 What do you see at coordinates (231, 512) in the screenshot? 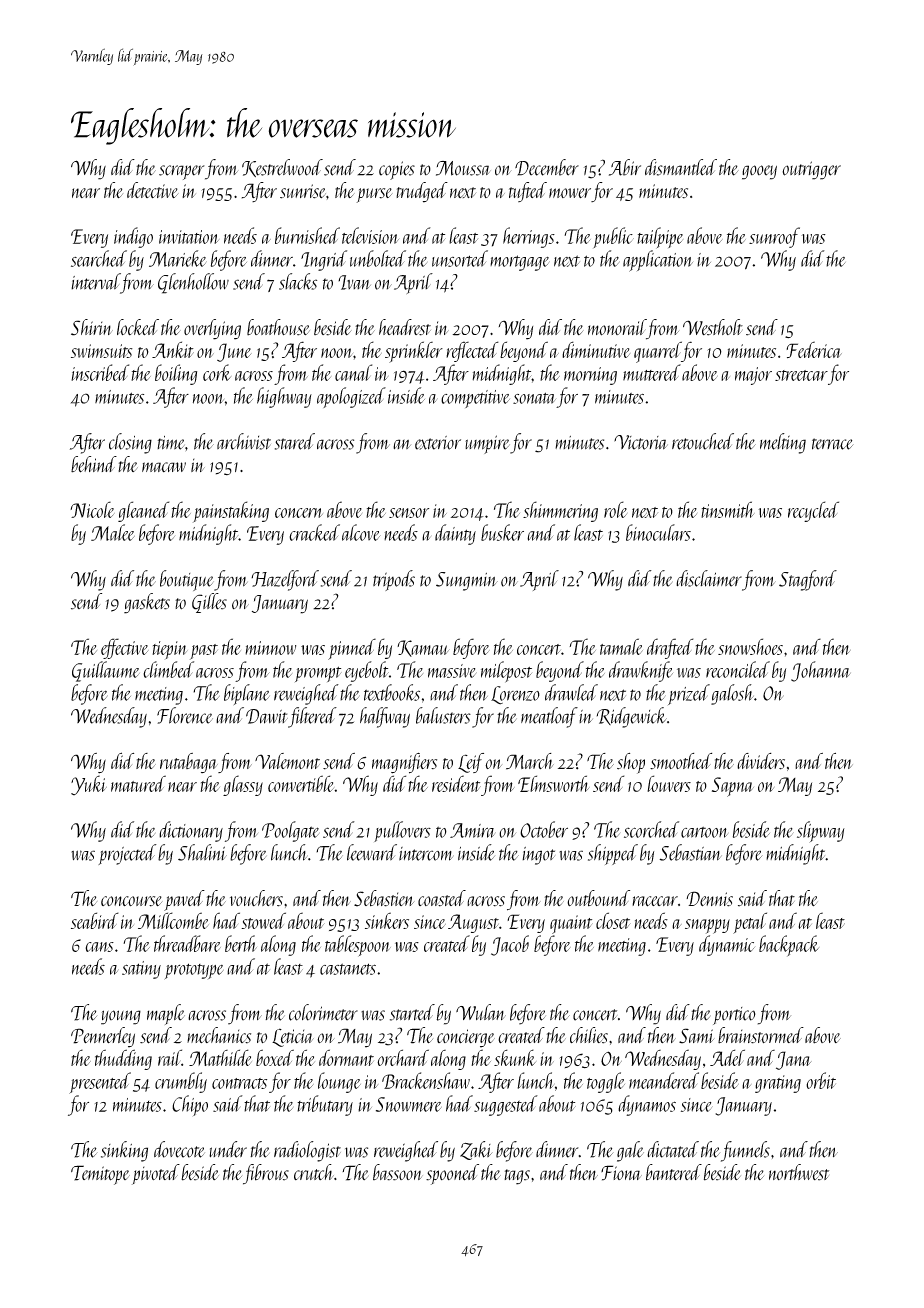
I see `painstaking` at bounding box center [231, 512].
